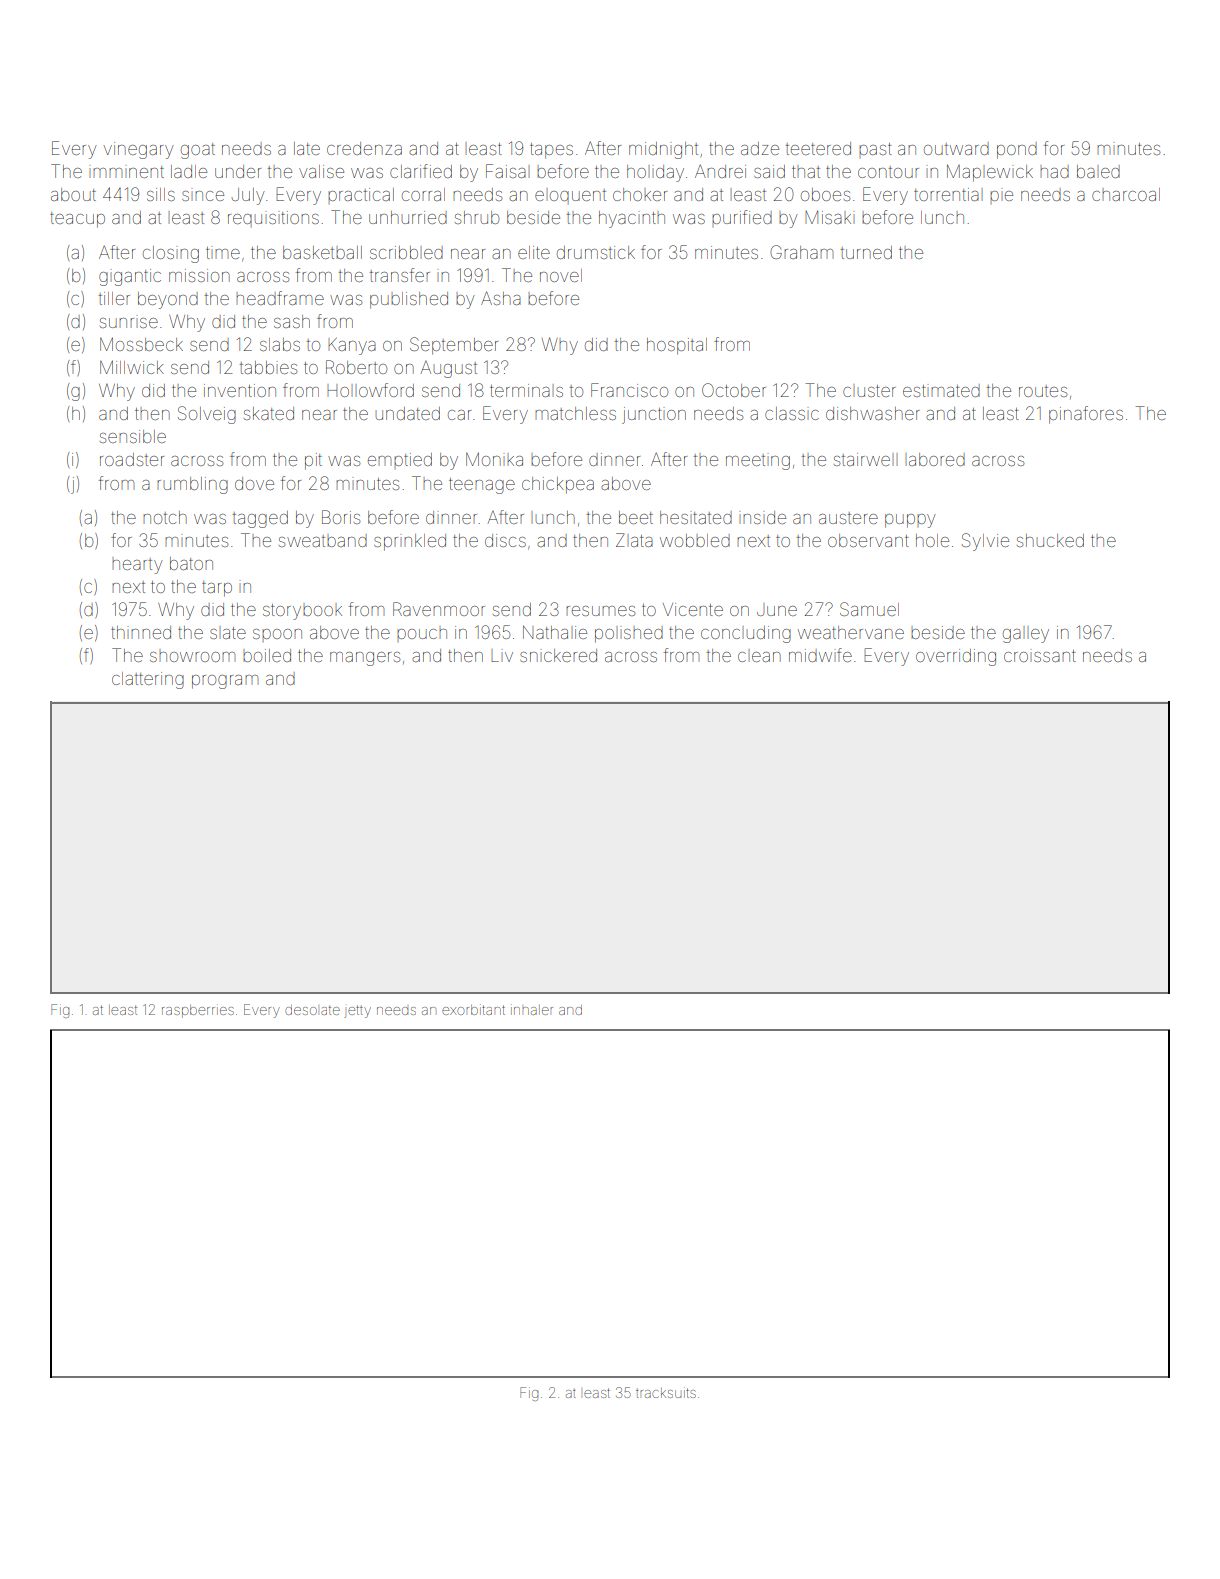 This document has width=1220, height=1579. Describe the element at coordinates (148, 680) in the document. I see `clattering` at that location.
